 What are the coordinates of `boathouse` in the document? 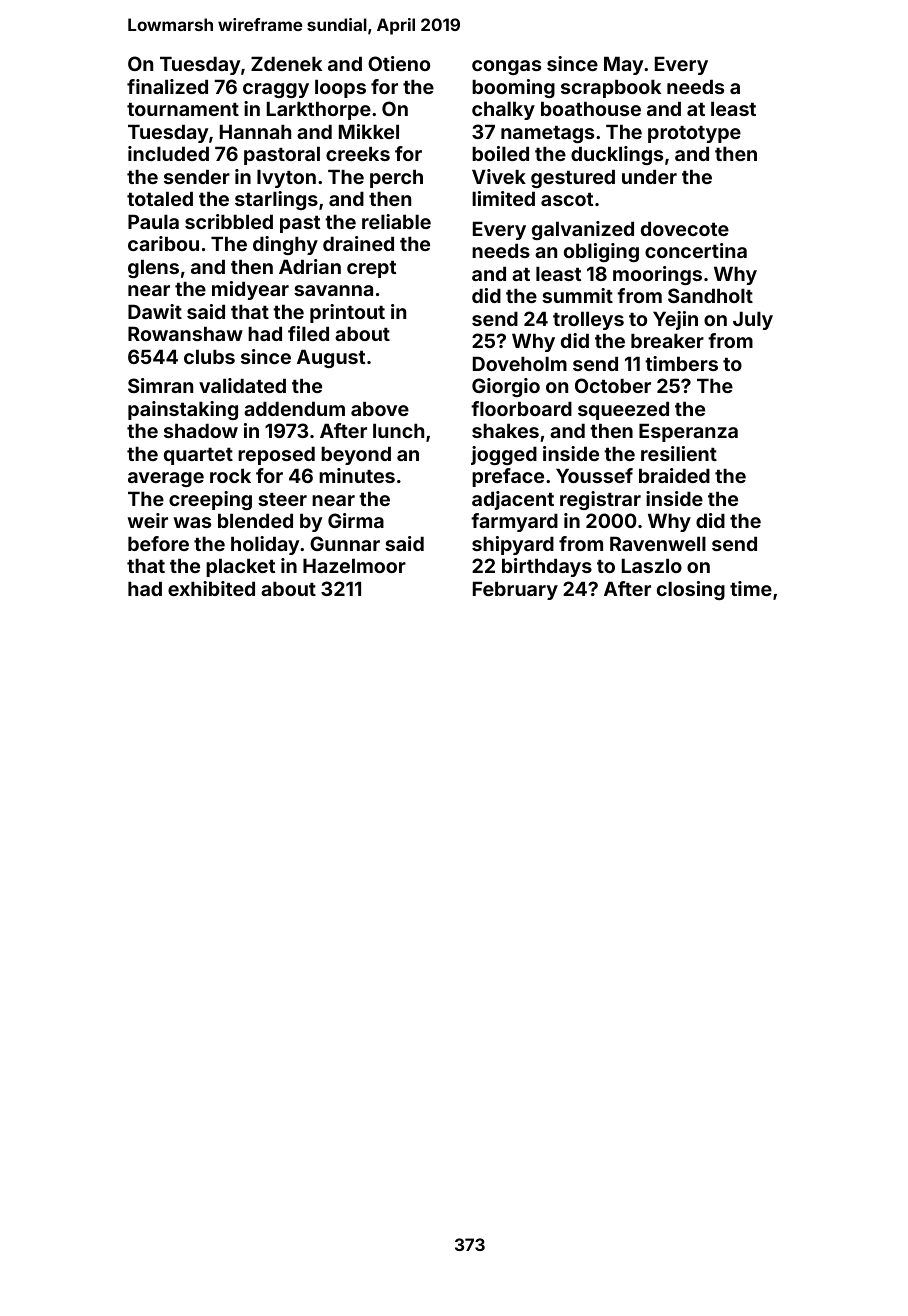 It's located at (591, 108).
